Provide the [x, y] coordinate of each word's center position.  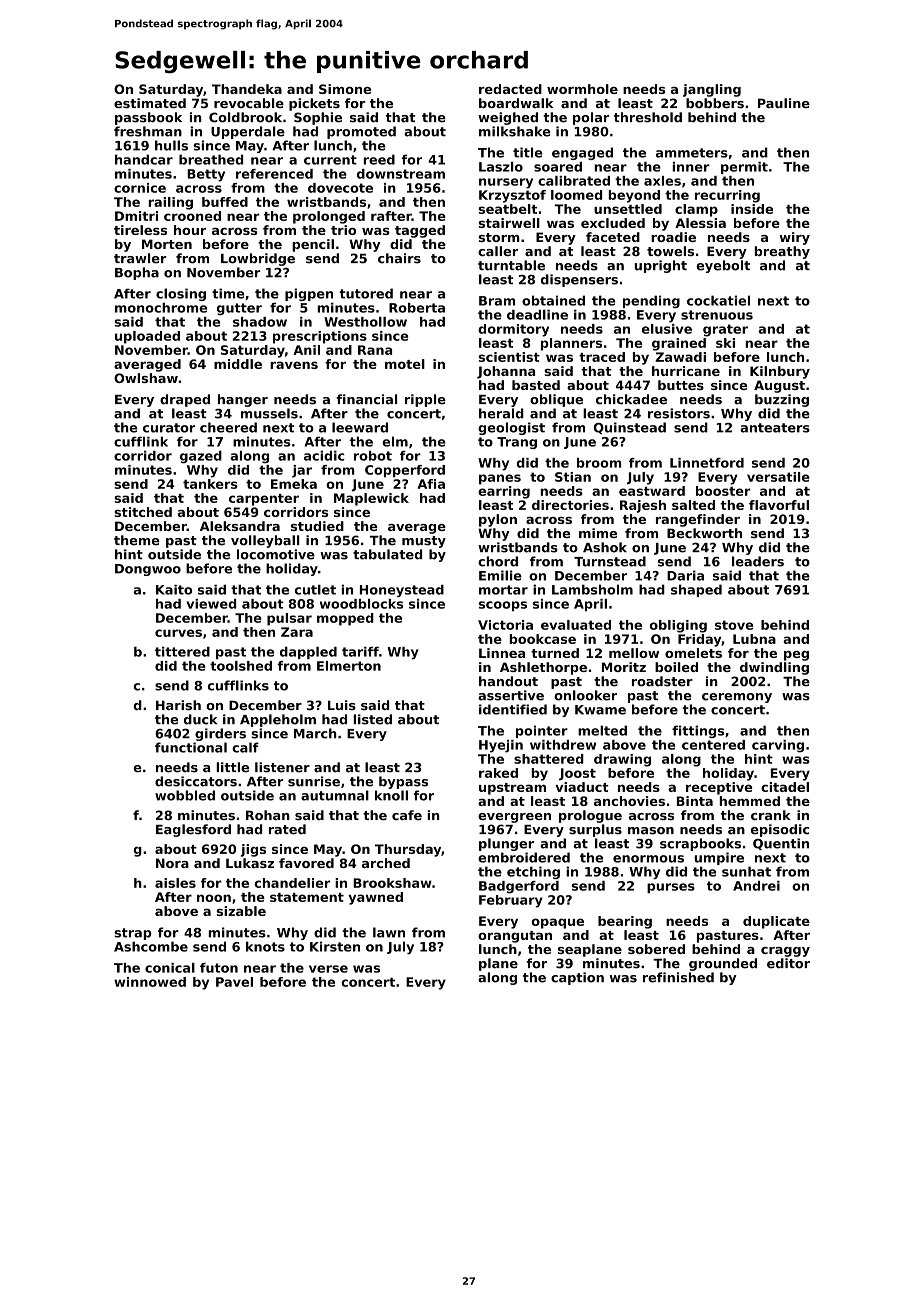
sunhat [746, 871]
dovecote [340, 188]
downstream [401, 174]
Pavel [234, 982]
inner [691, 167]
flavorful [779, 505]
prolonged [329, 217]
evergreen [514, 818]
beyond [634, 196]
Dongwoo [148, 570]
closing [181, 294]
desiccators [196, 781]
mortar [503, 590]
